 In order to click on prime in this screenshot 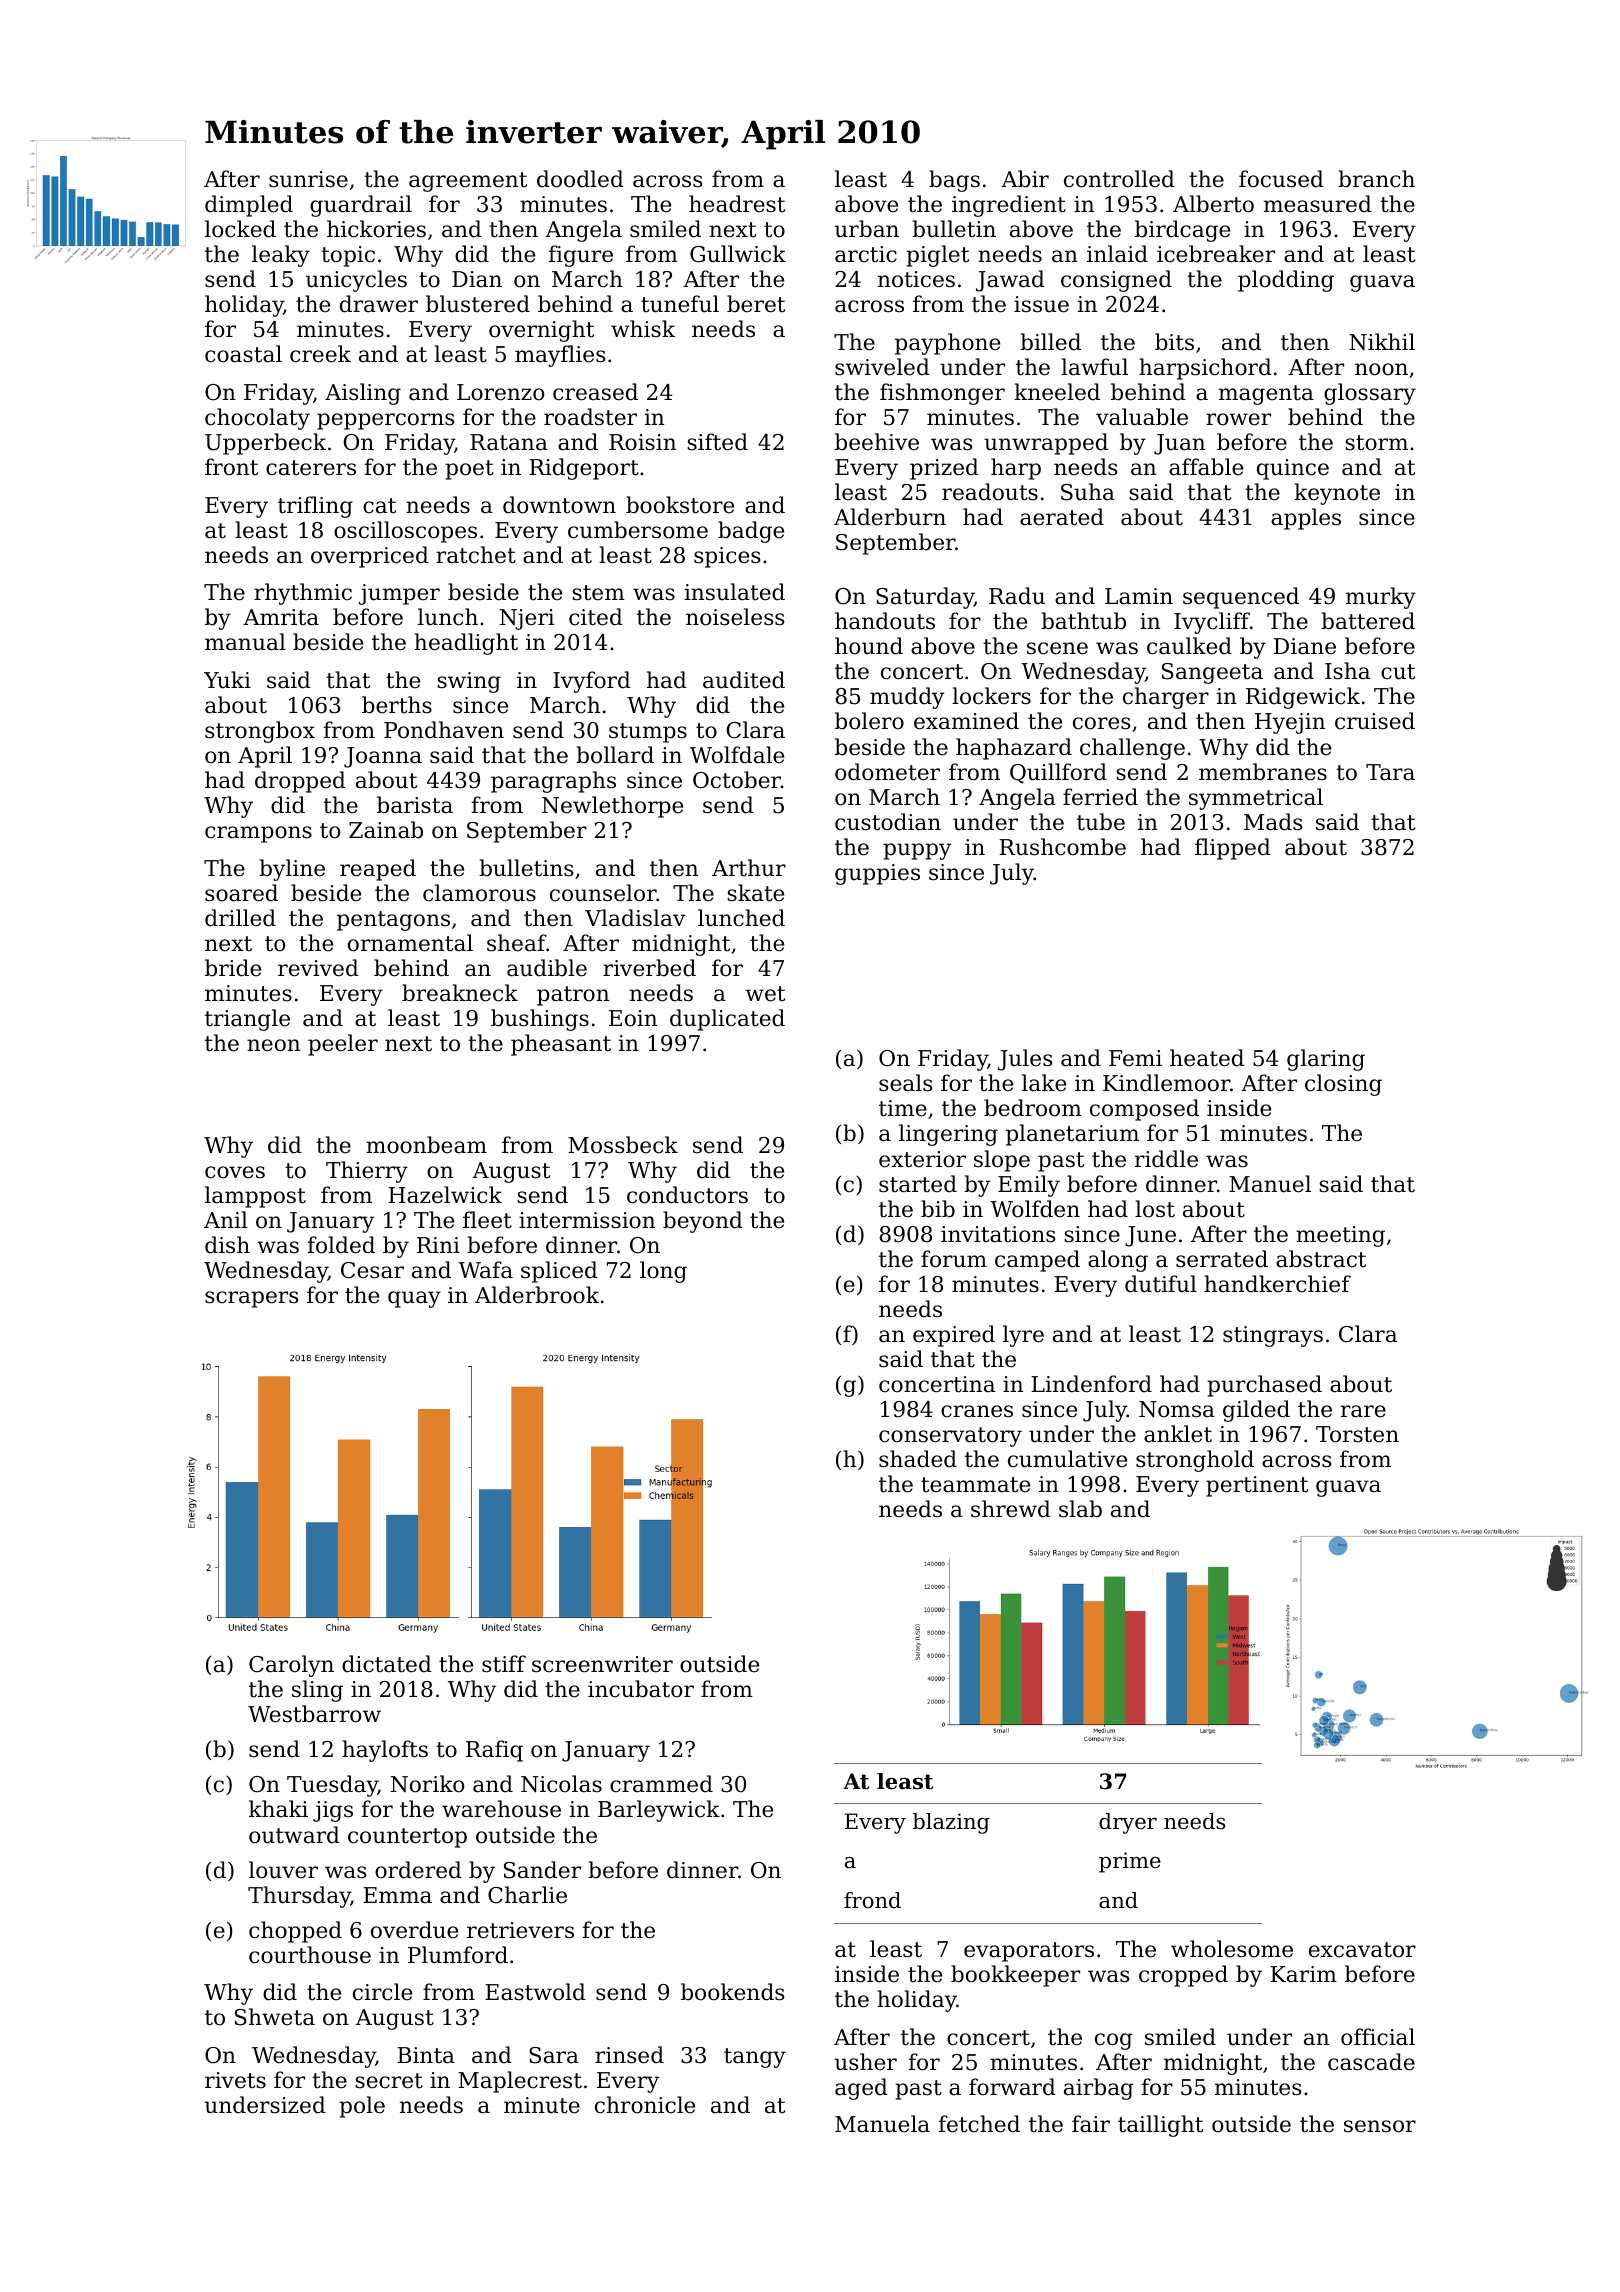, I will do `click(1130, 1862)`.
